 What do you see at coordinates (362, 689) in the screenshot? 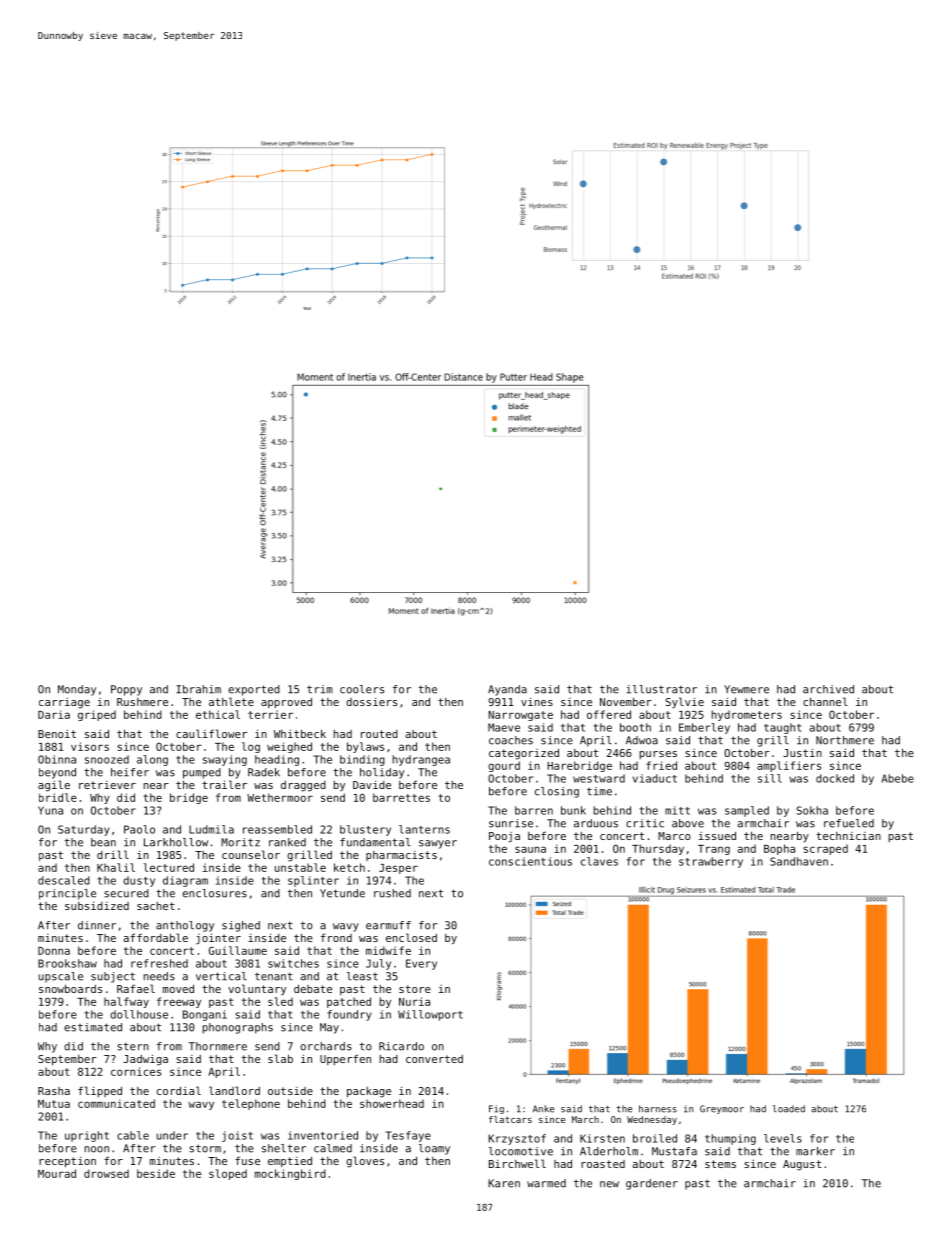
I see `coolers` at bounding box center [362, 689].
